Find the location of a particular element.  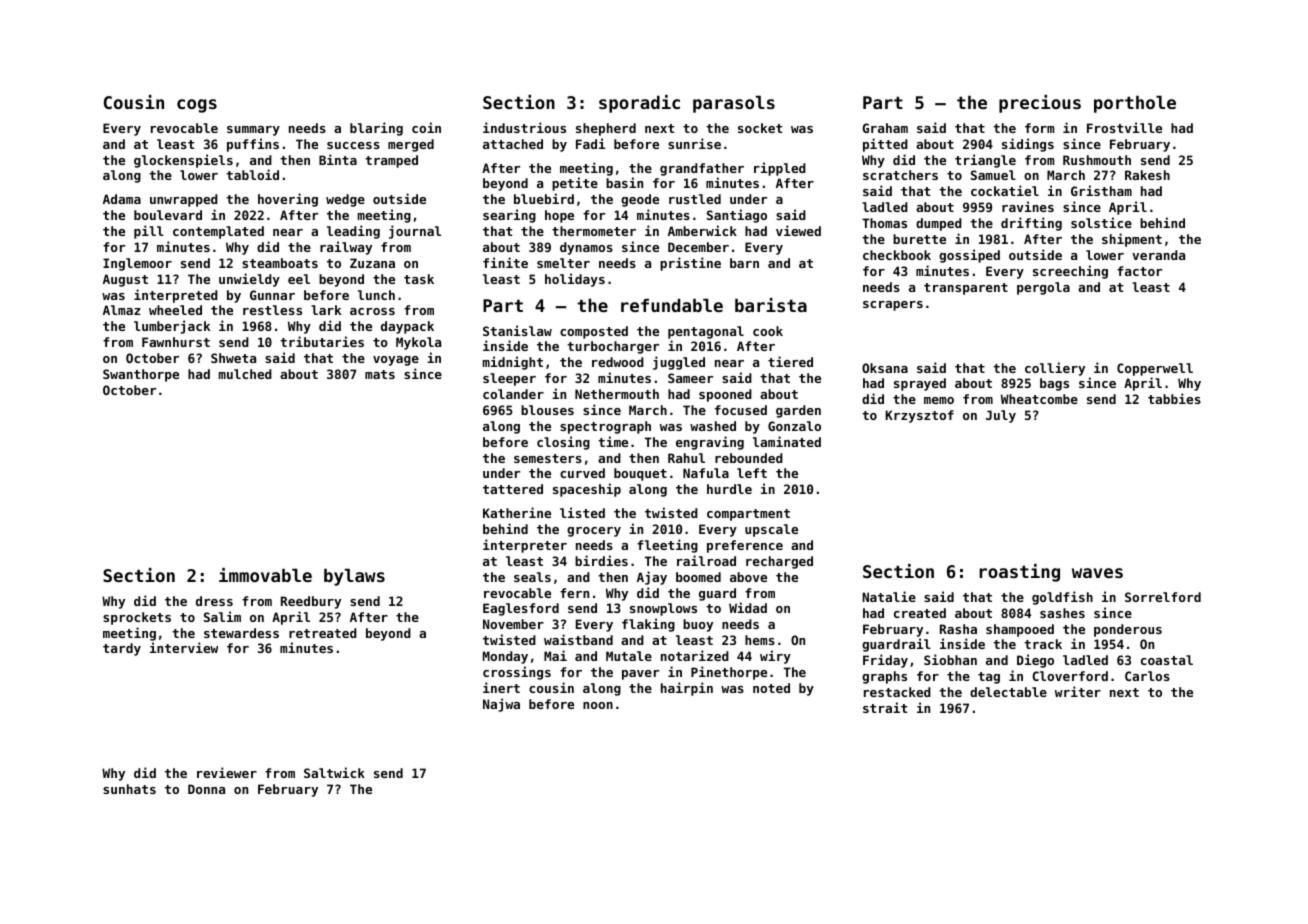

roasting is located at coordinates (1019, 573).
